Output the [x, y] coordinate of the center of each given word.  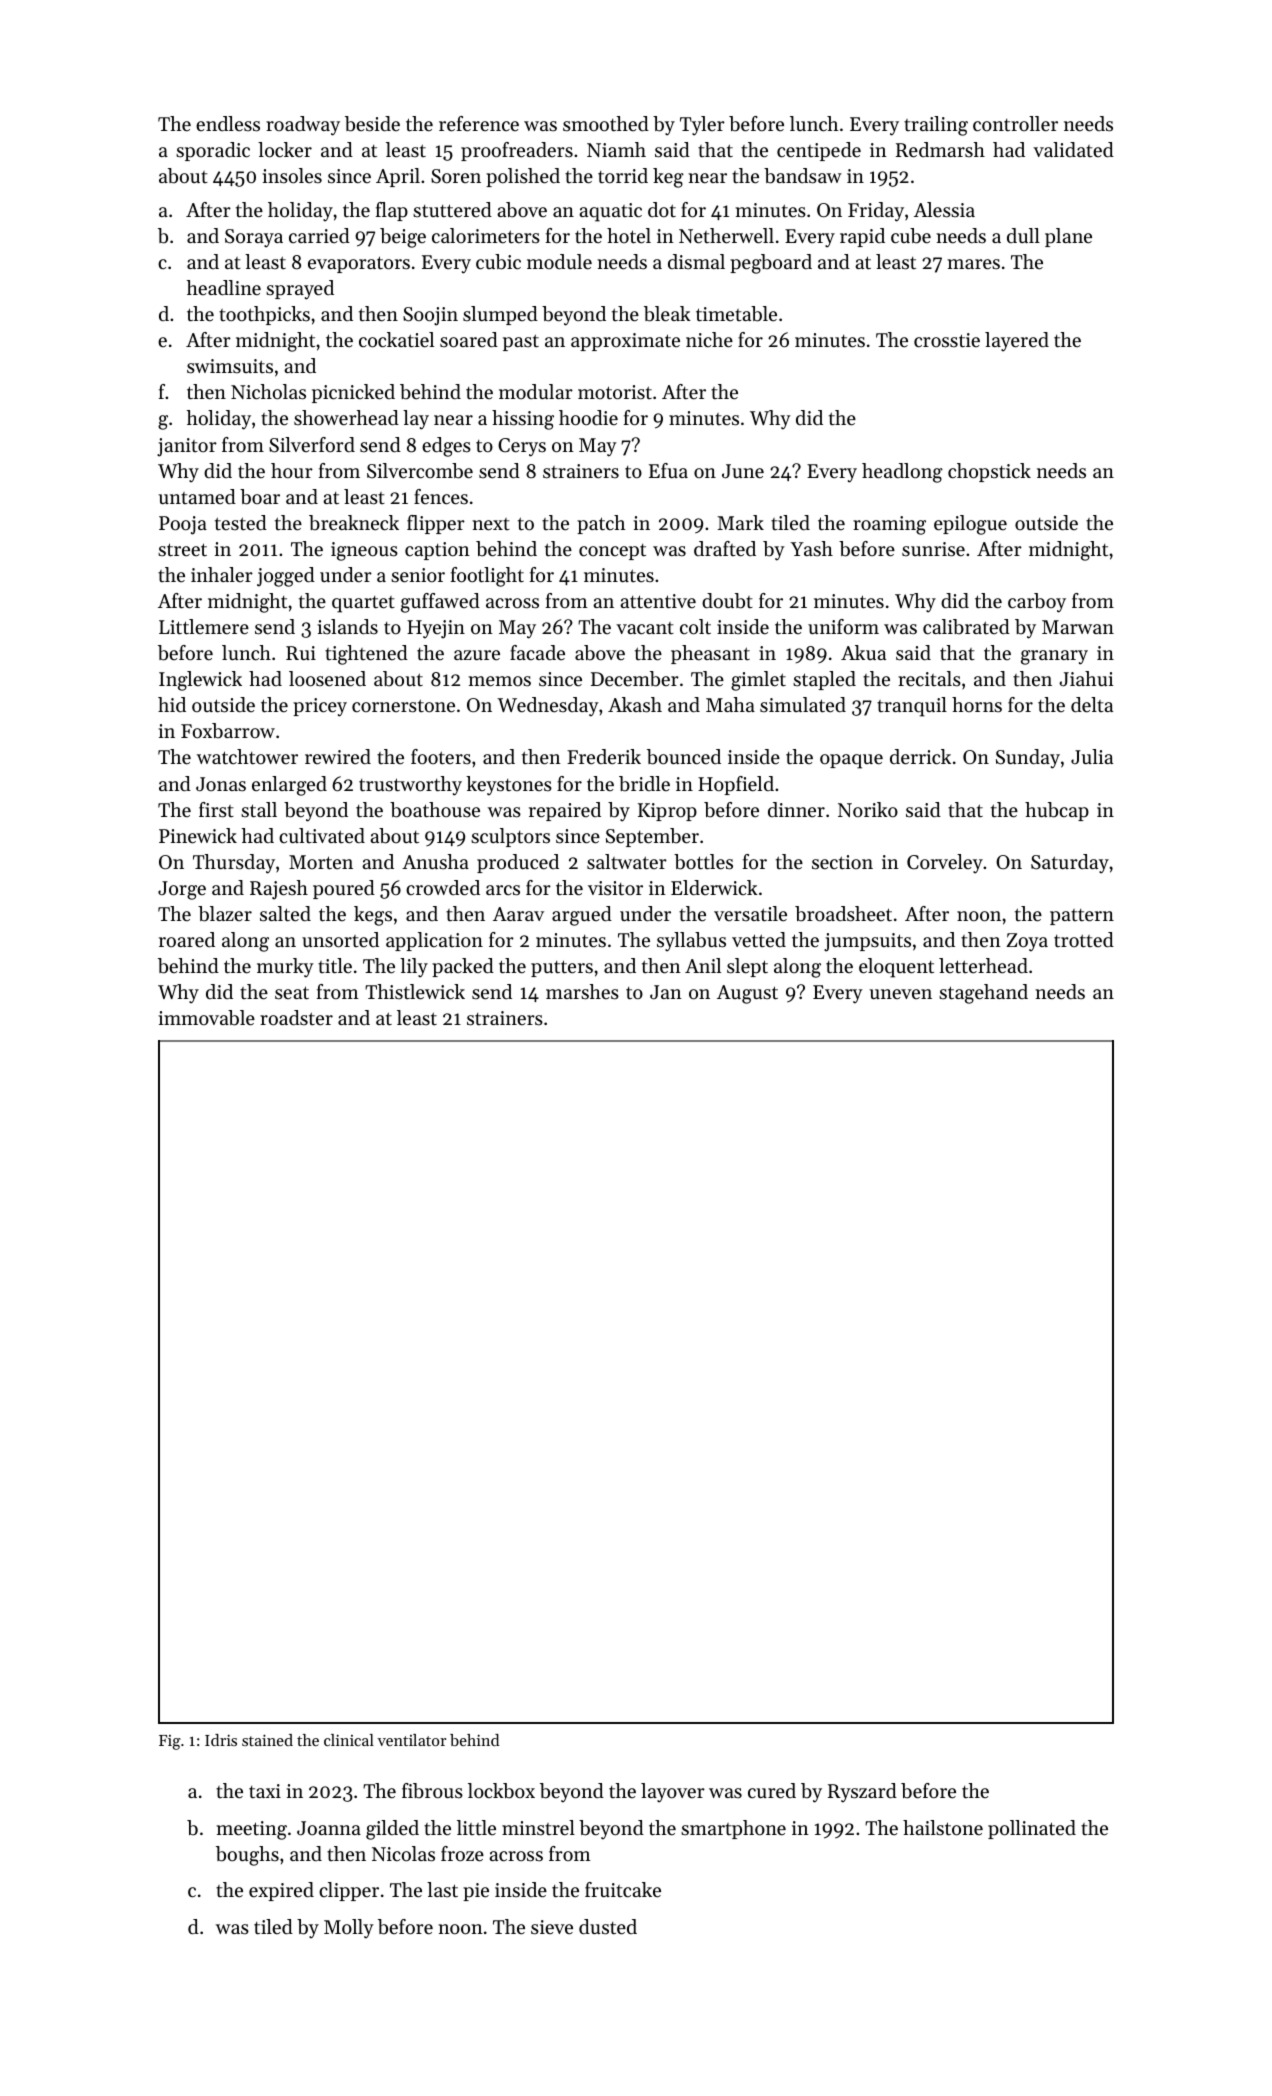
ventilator [411, 1740]
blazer [225, 914]
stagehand [983, 994]
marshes [582, 992]
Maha [730, 704]
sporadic [213, 151]
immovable [206, 1018]
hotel [629, 236]
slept [747, 967]
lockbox [501, 1791]
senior [418, 575]
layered [1017, 342]
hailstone [943, 1828]
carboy [1037, 603]
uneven [900, 994]
